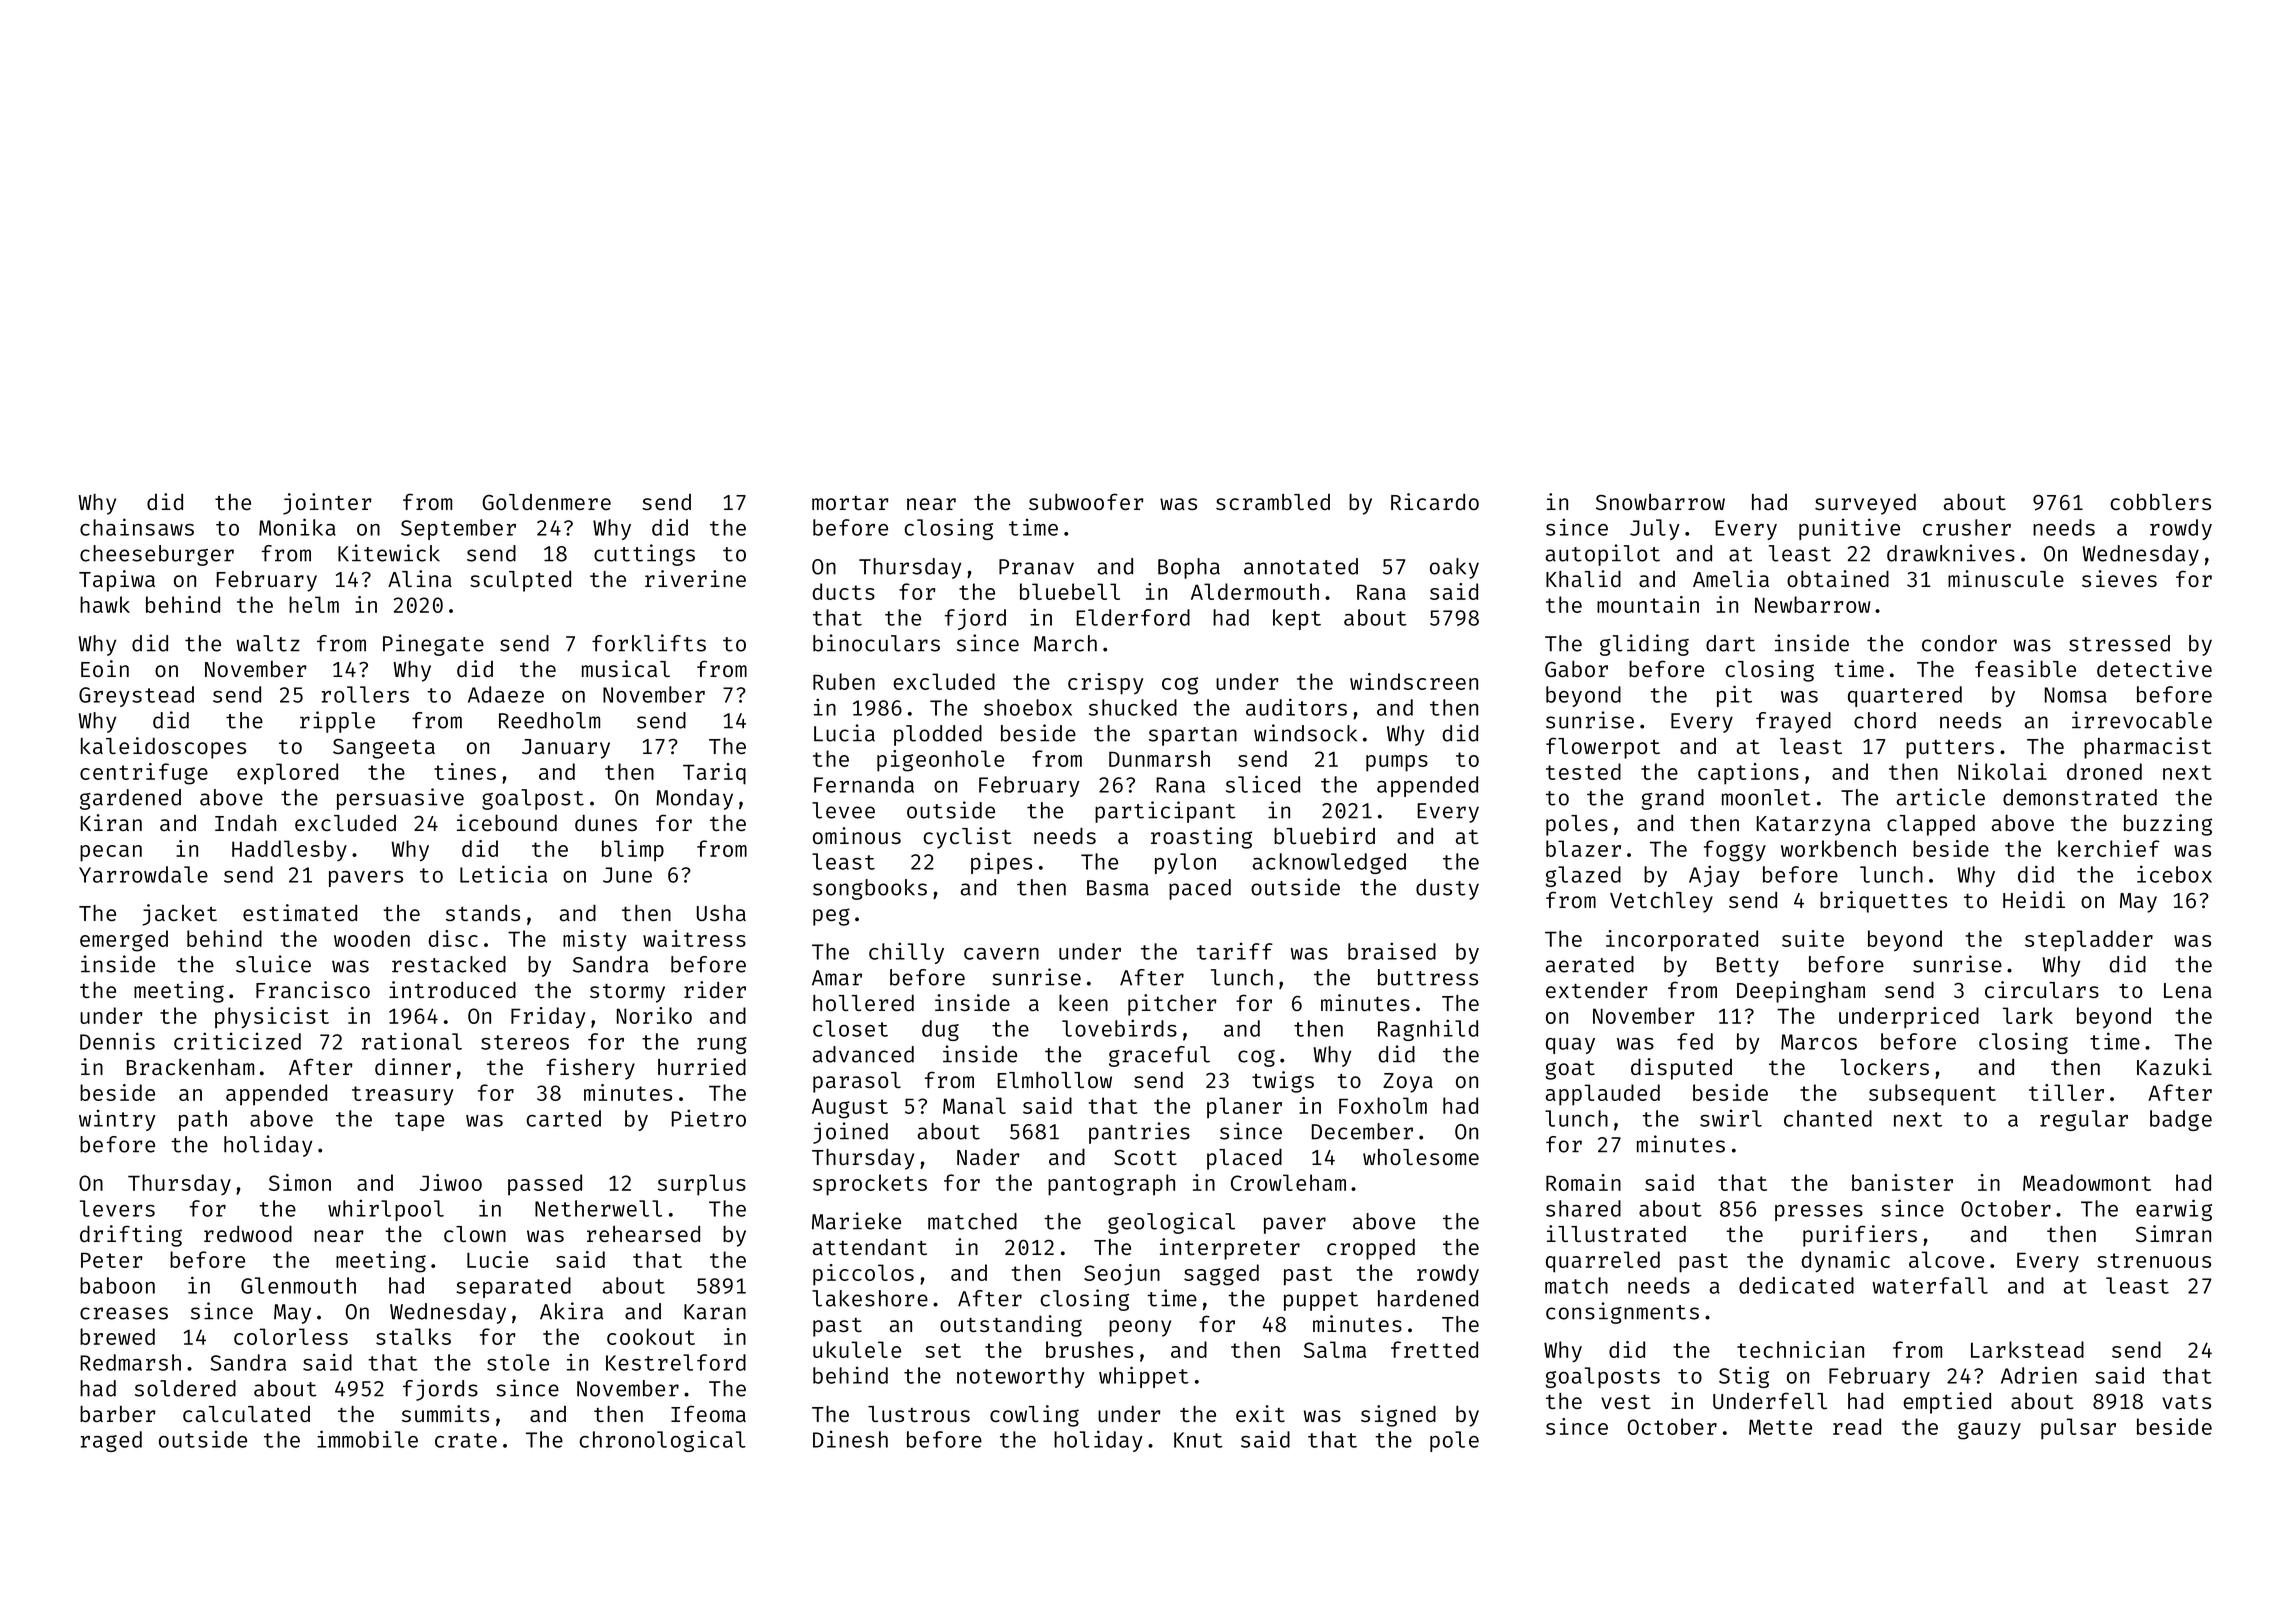 This screenshot has height=1620, width=2292. Describe the element at coordinates (413, 1336) in the screenshot. I see `stalks` at that location.
